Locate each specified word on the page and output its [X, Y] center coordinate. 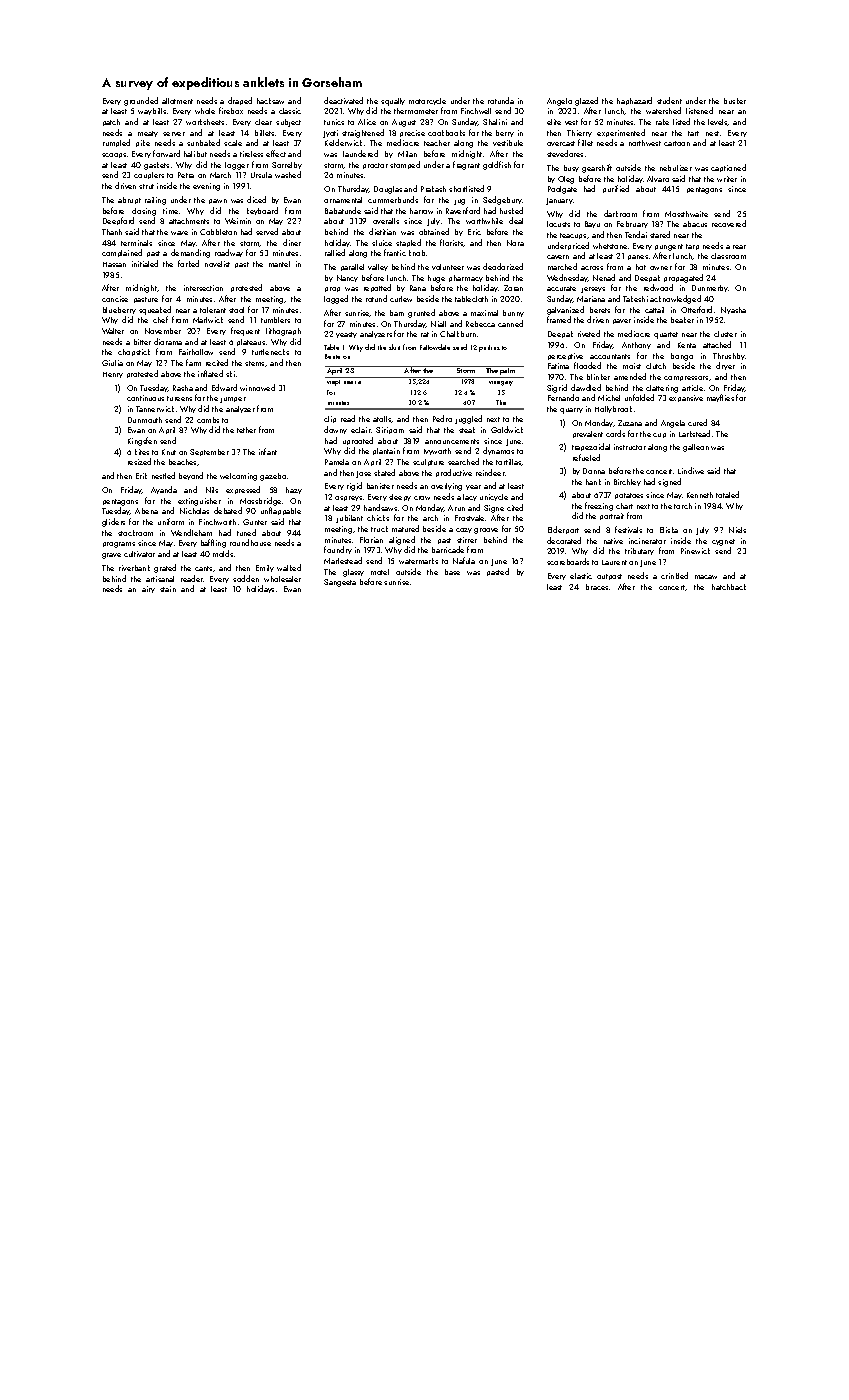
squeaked [155, 310]
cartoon [677, 143]
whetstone [610, 246]
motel [380, 572]
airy [148, 589]
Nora [515, 243]
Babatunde [343, 210]
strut [146, 186]
